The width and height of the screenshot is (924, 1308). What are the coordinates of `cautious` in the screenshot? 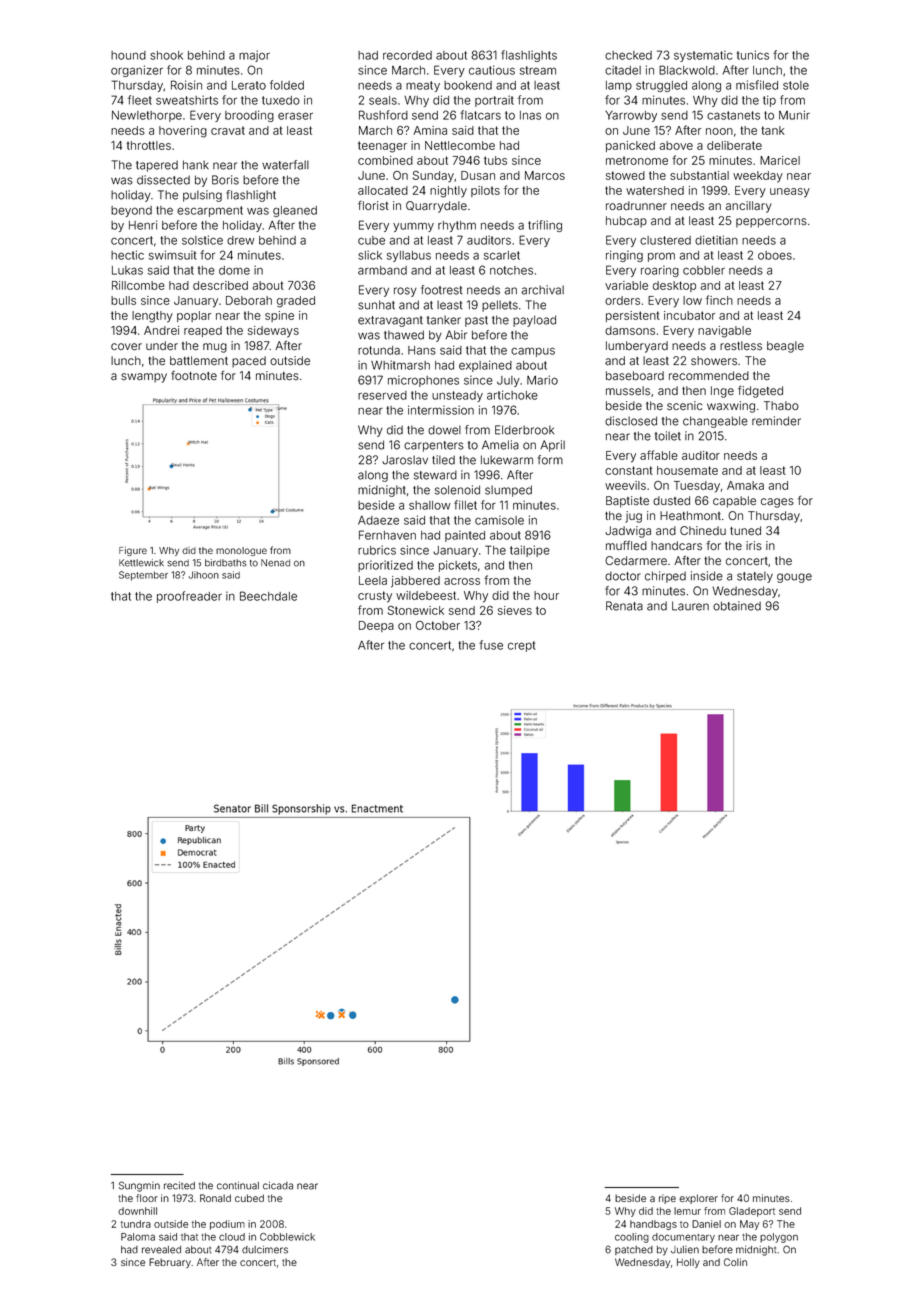 It's located at (492, 70).
